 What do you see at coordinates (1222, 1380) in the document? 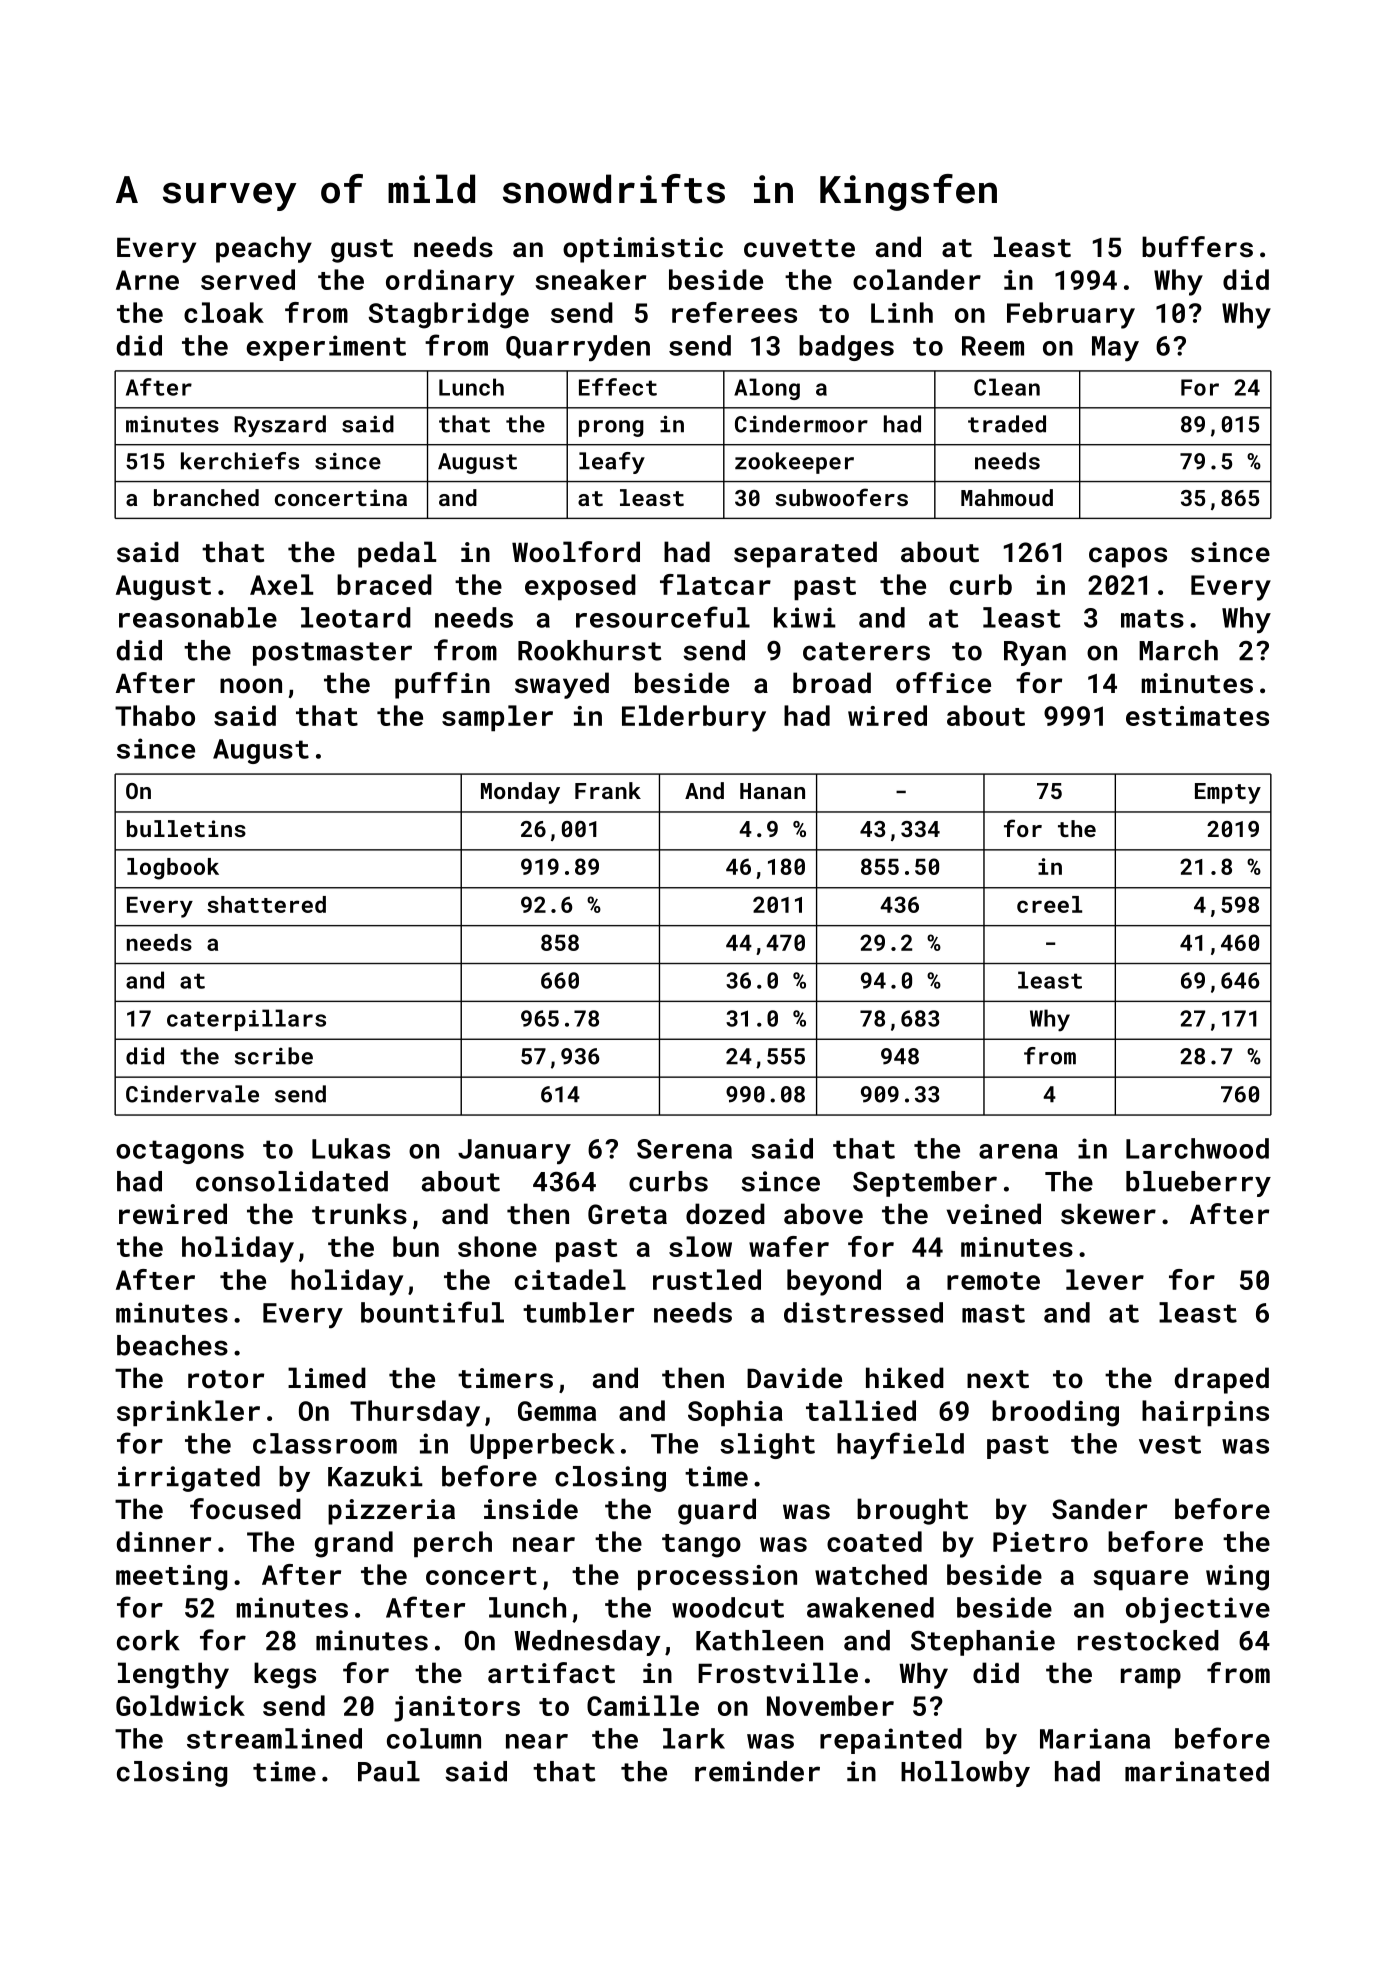
I see `draped` at bounding box center [1222, 1380].
